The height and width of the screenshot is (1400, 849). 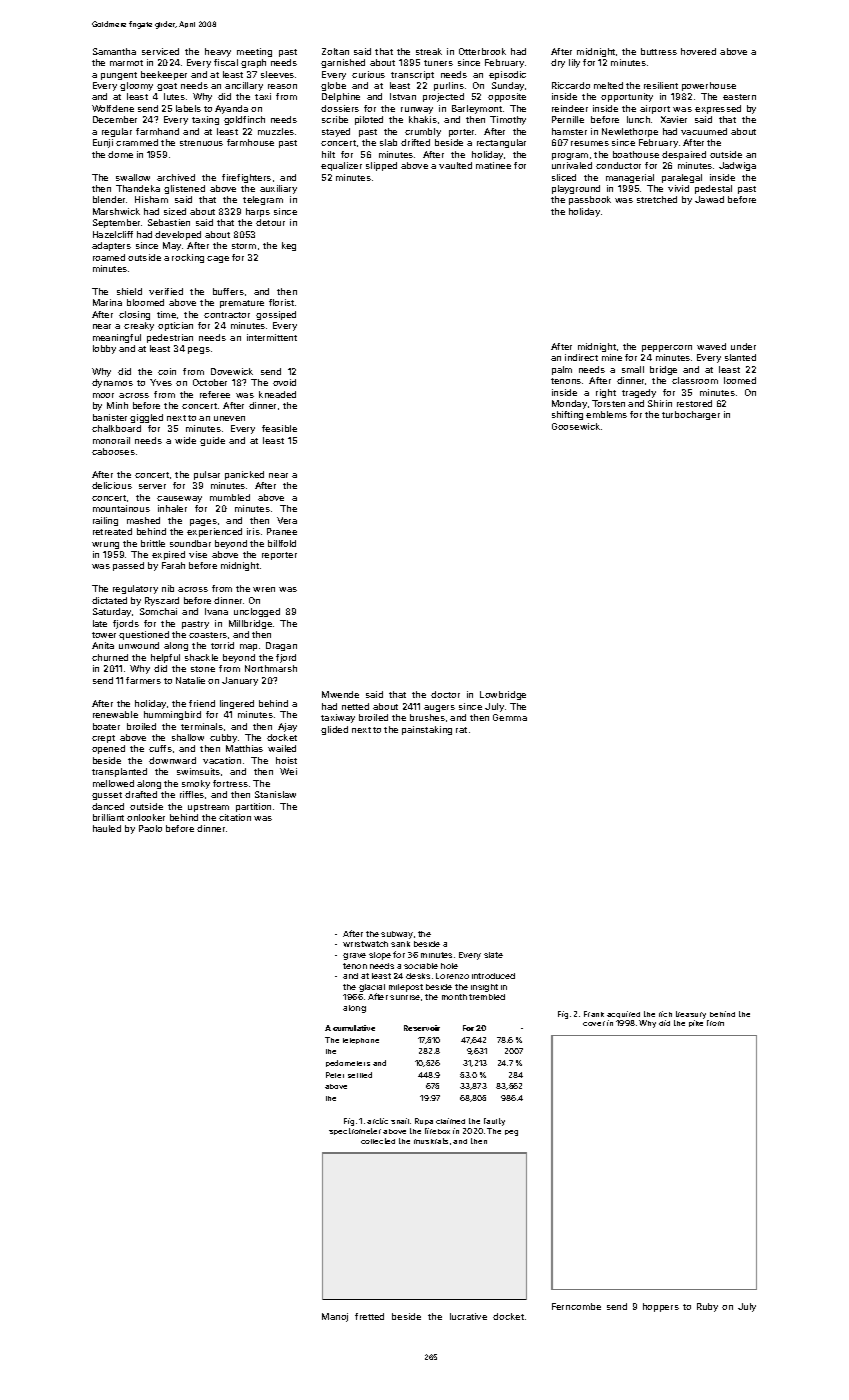 What do you see at coordinates (707, 1307) in the screenshot?
I see `Ruby` at bounding box center [707, 1307].
